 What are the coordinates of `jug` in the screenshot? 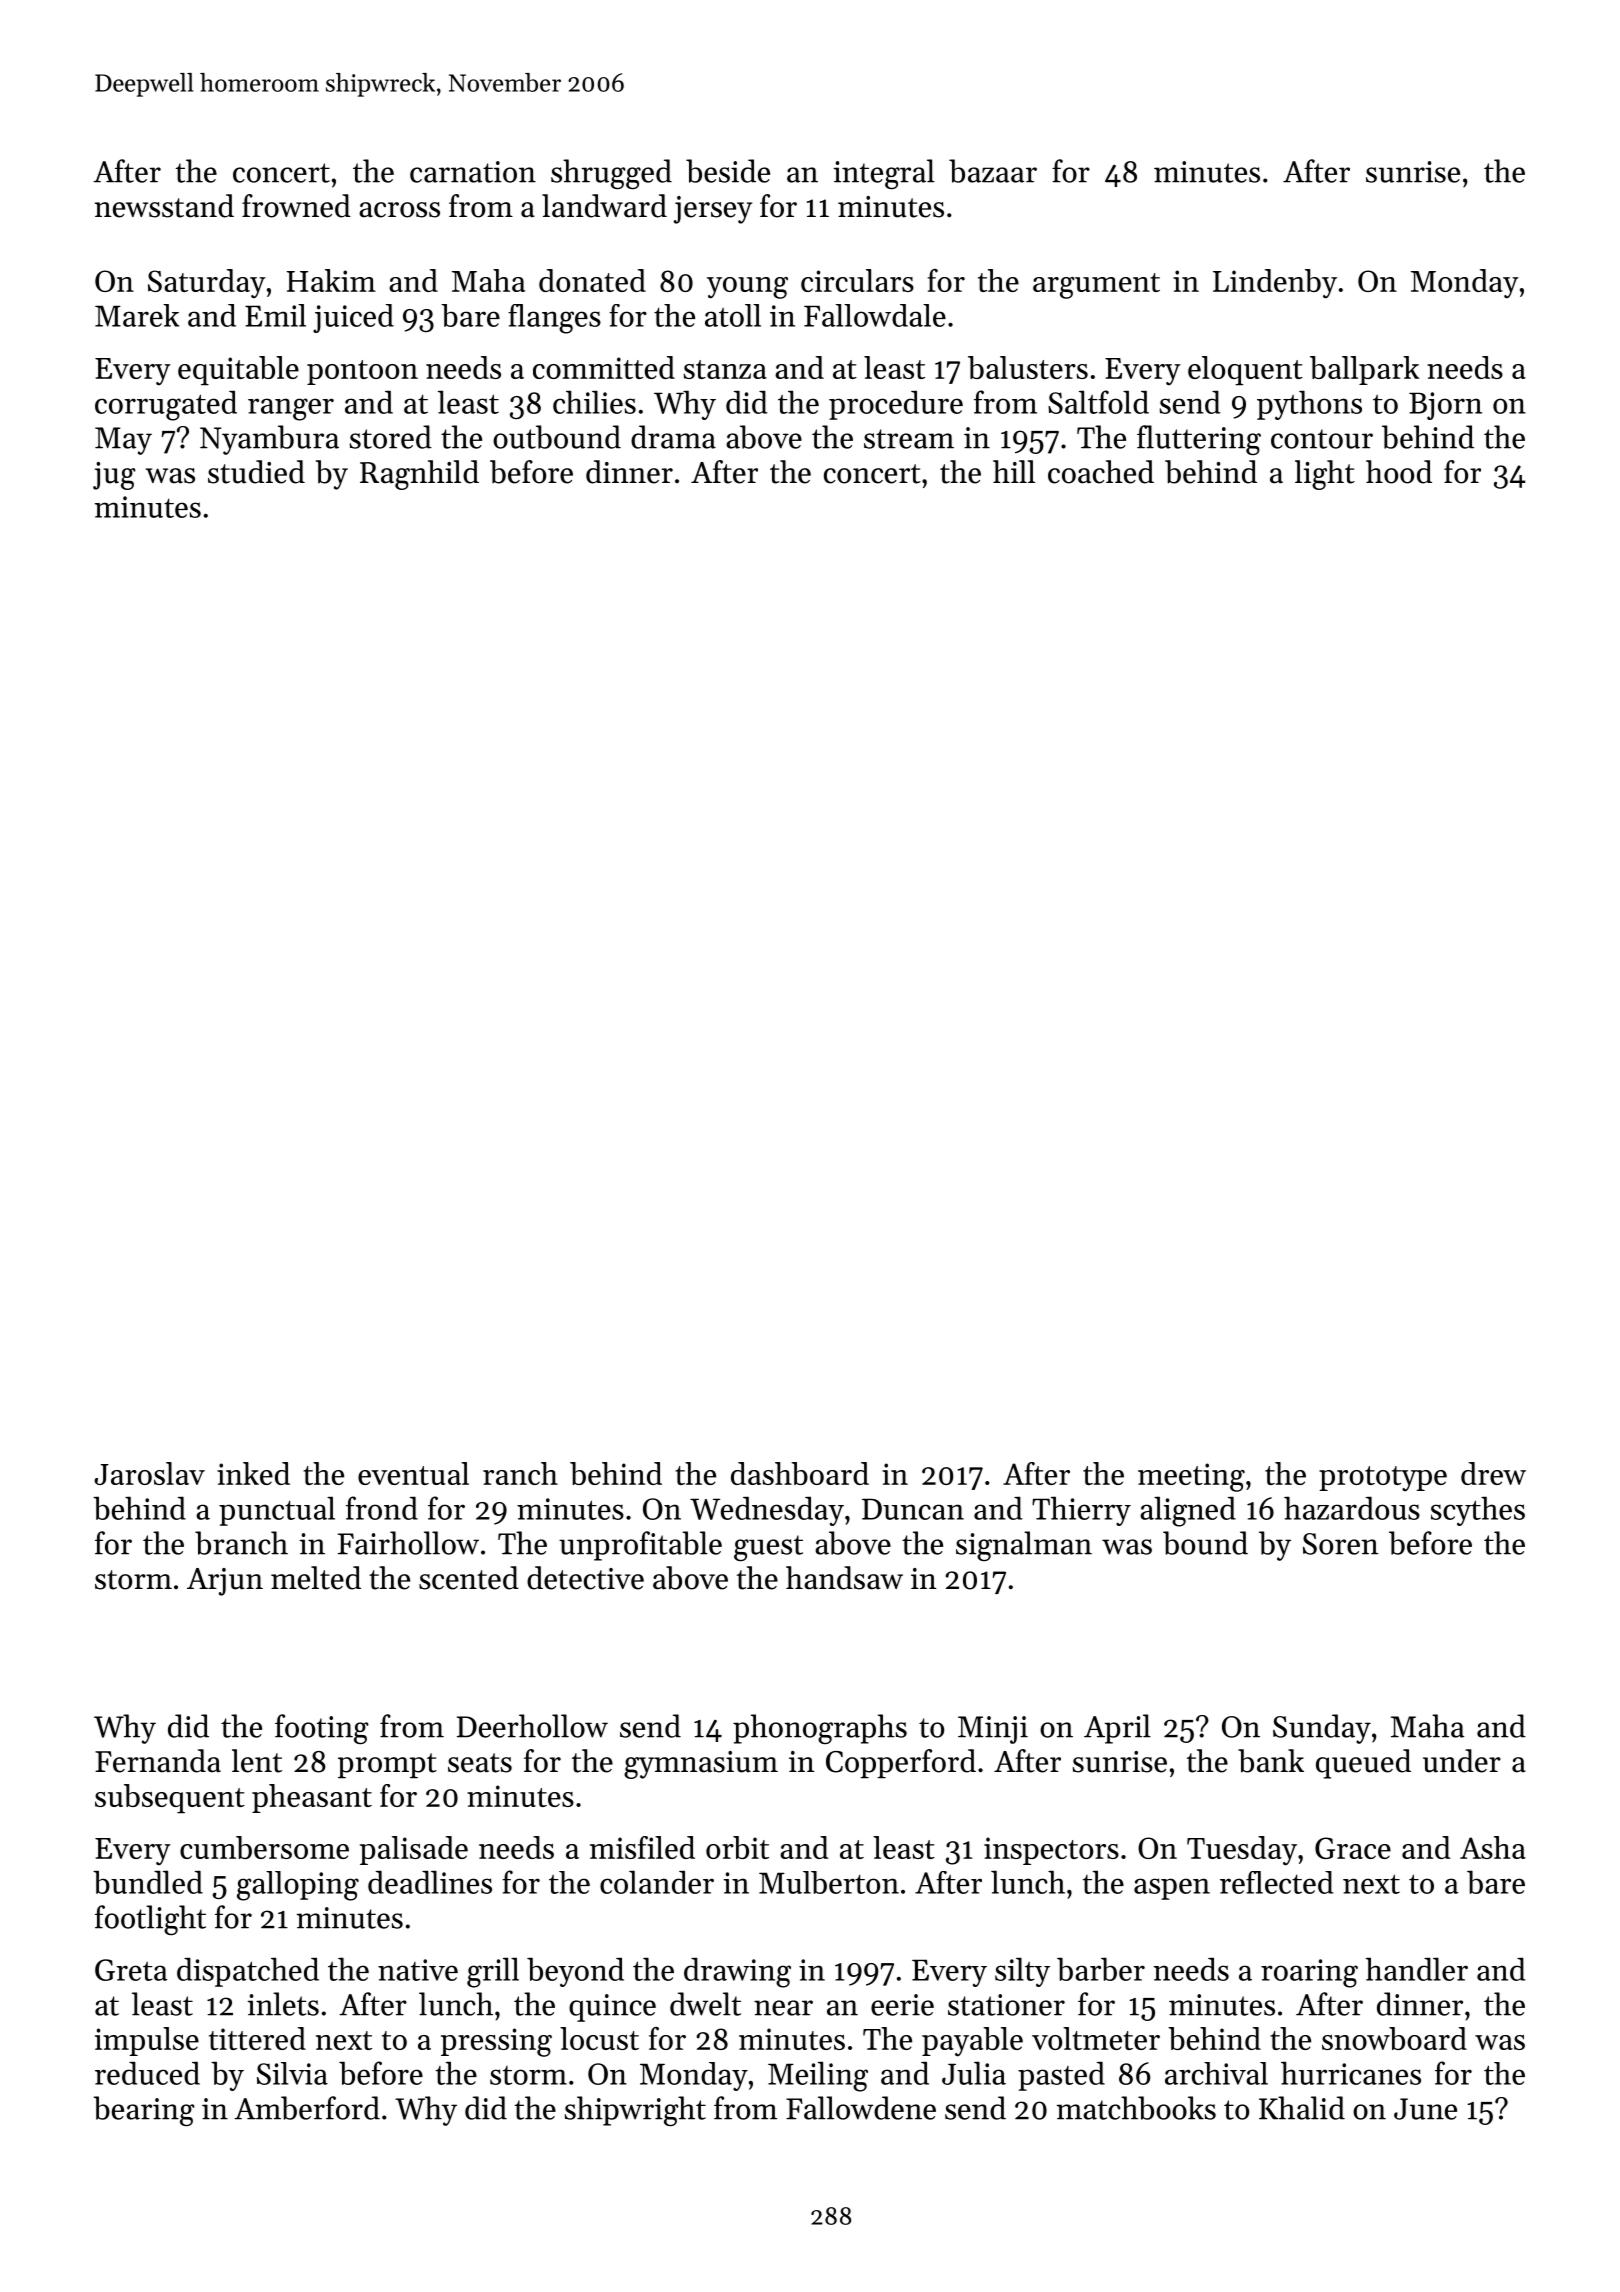 It's located at (114, 476).
